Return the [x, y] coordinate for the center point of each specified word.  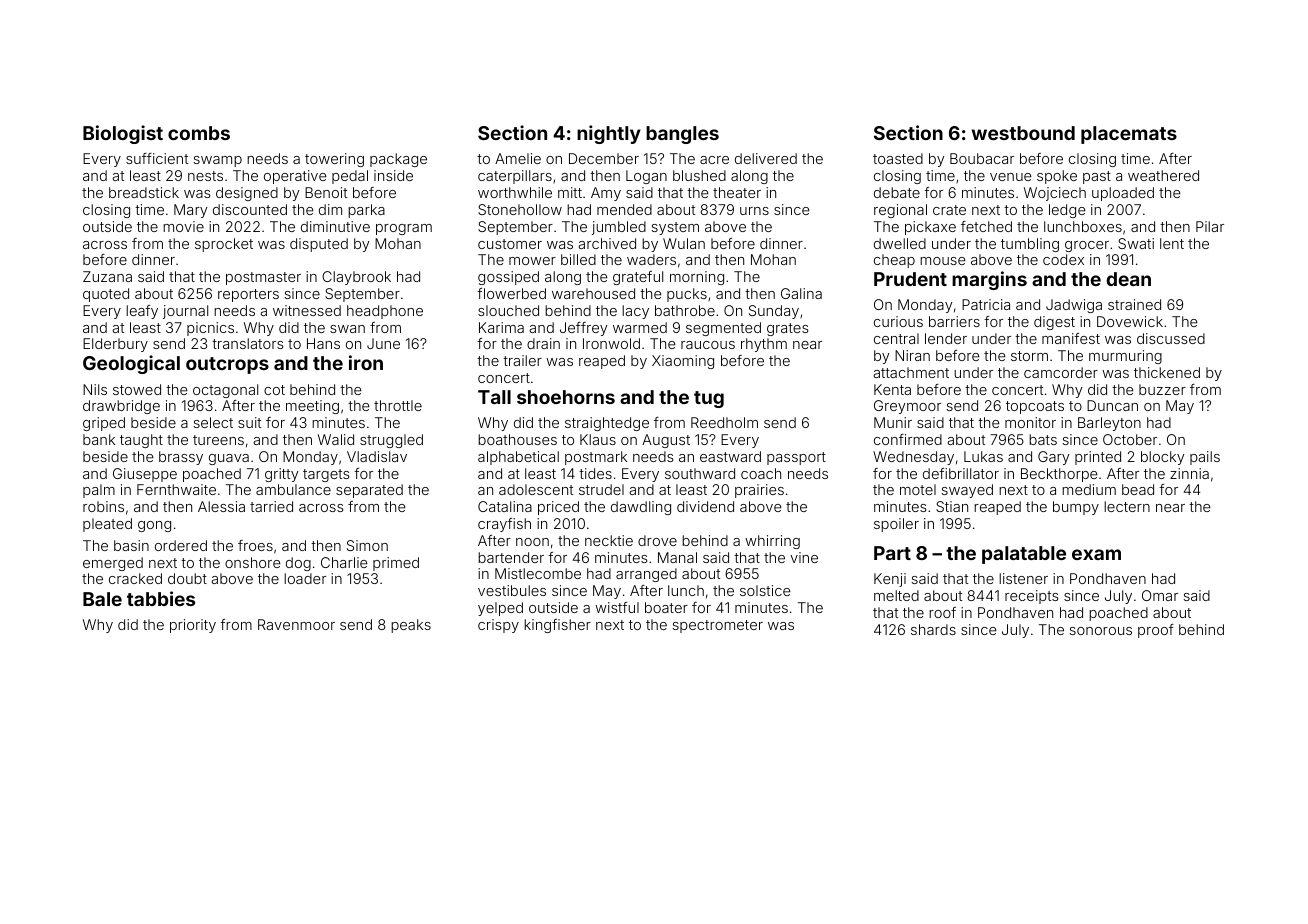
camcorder [1061, 372]
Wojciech [1055, 194]
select [213, 422]
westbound [1023, 133]
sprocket [224, 245]
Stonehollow [520, 209]
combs [199, 133]
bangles [682, 135]
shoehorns [566, 397]
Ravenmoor [296, 624]
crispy [498, 626]
